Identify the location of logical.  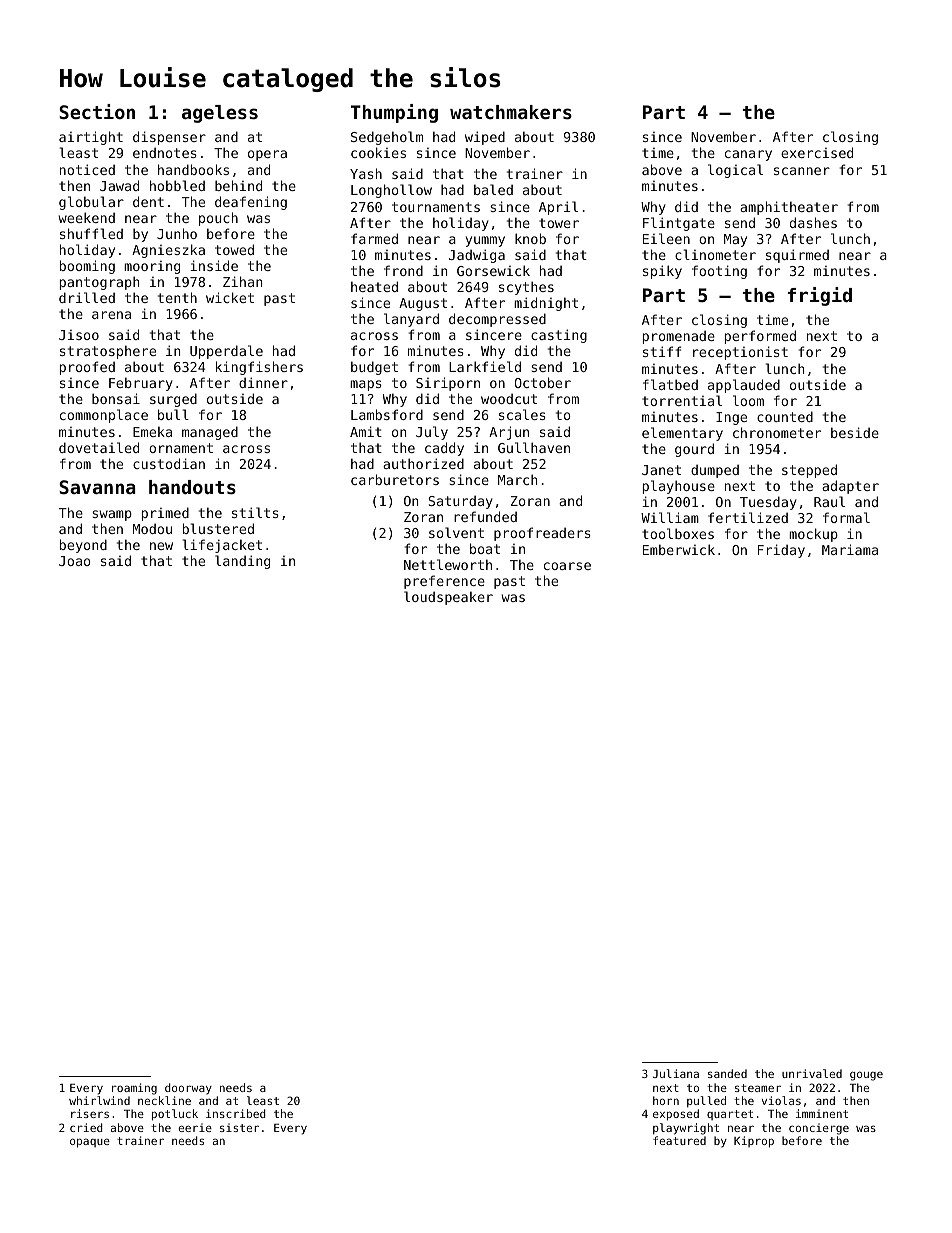
(735, 171).
